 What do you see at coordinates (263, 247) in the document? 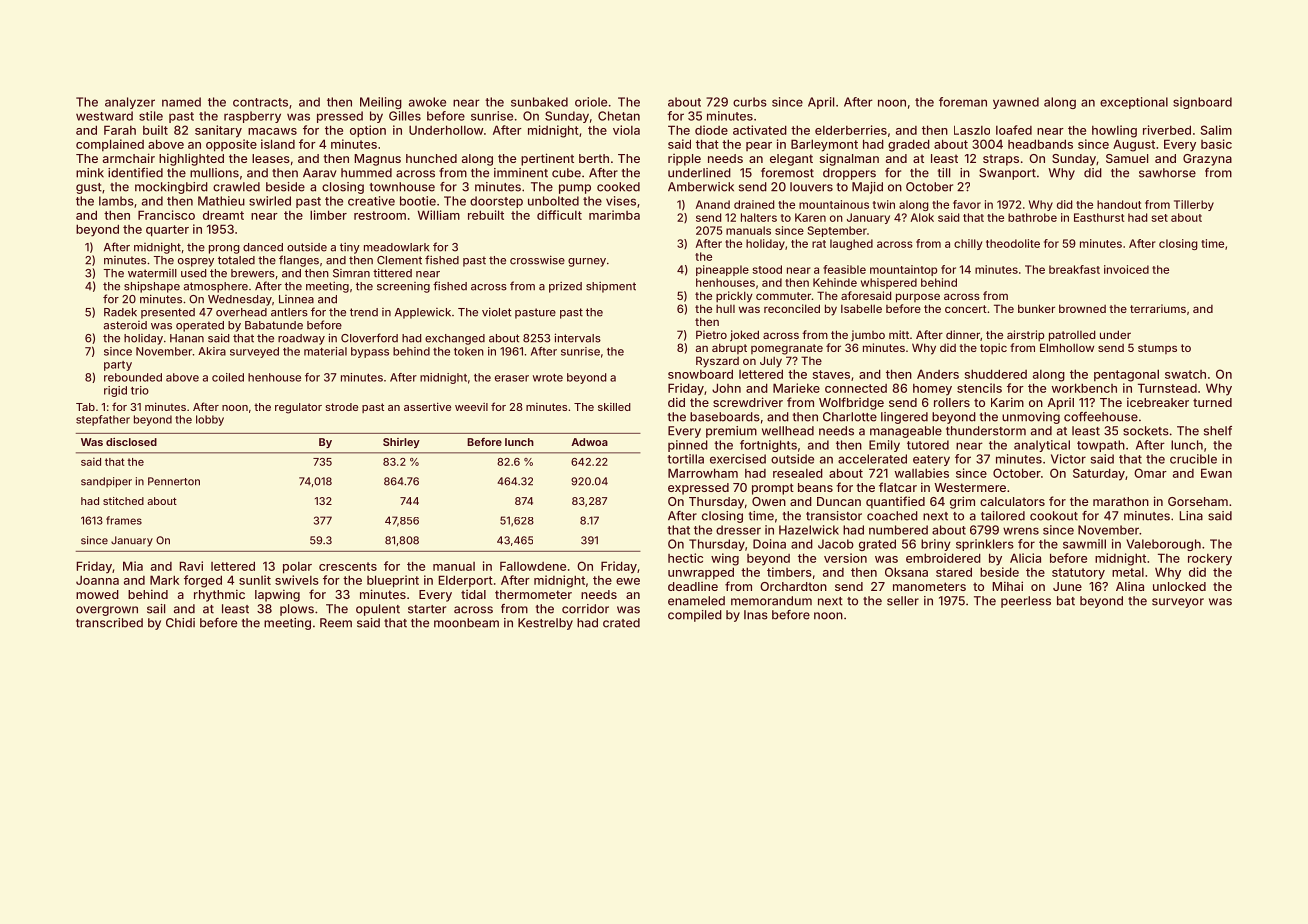
I see `danced` at bounding box center [263, 247].
